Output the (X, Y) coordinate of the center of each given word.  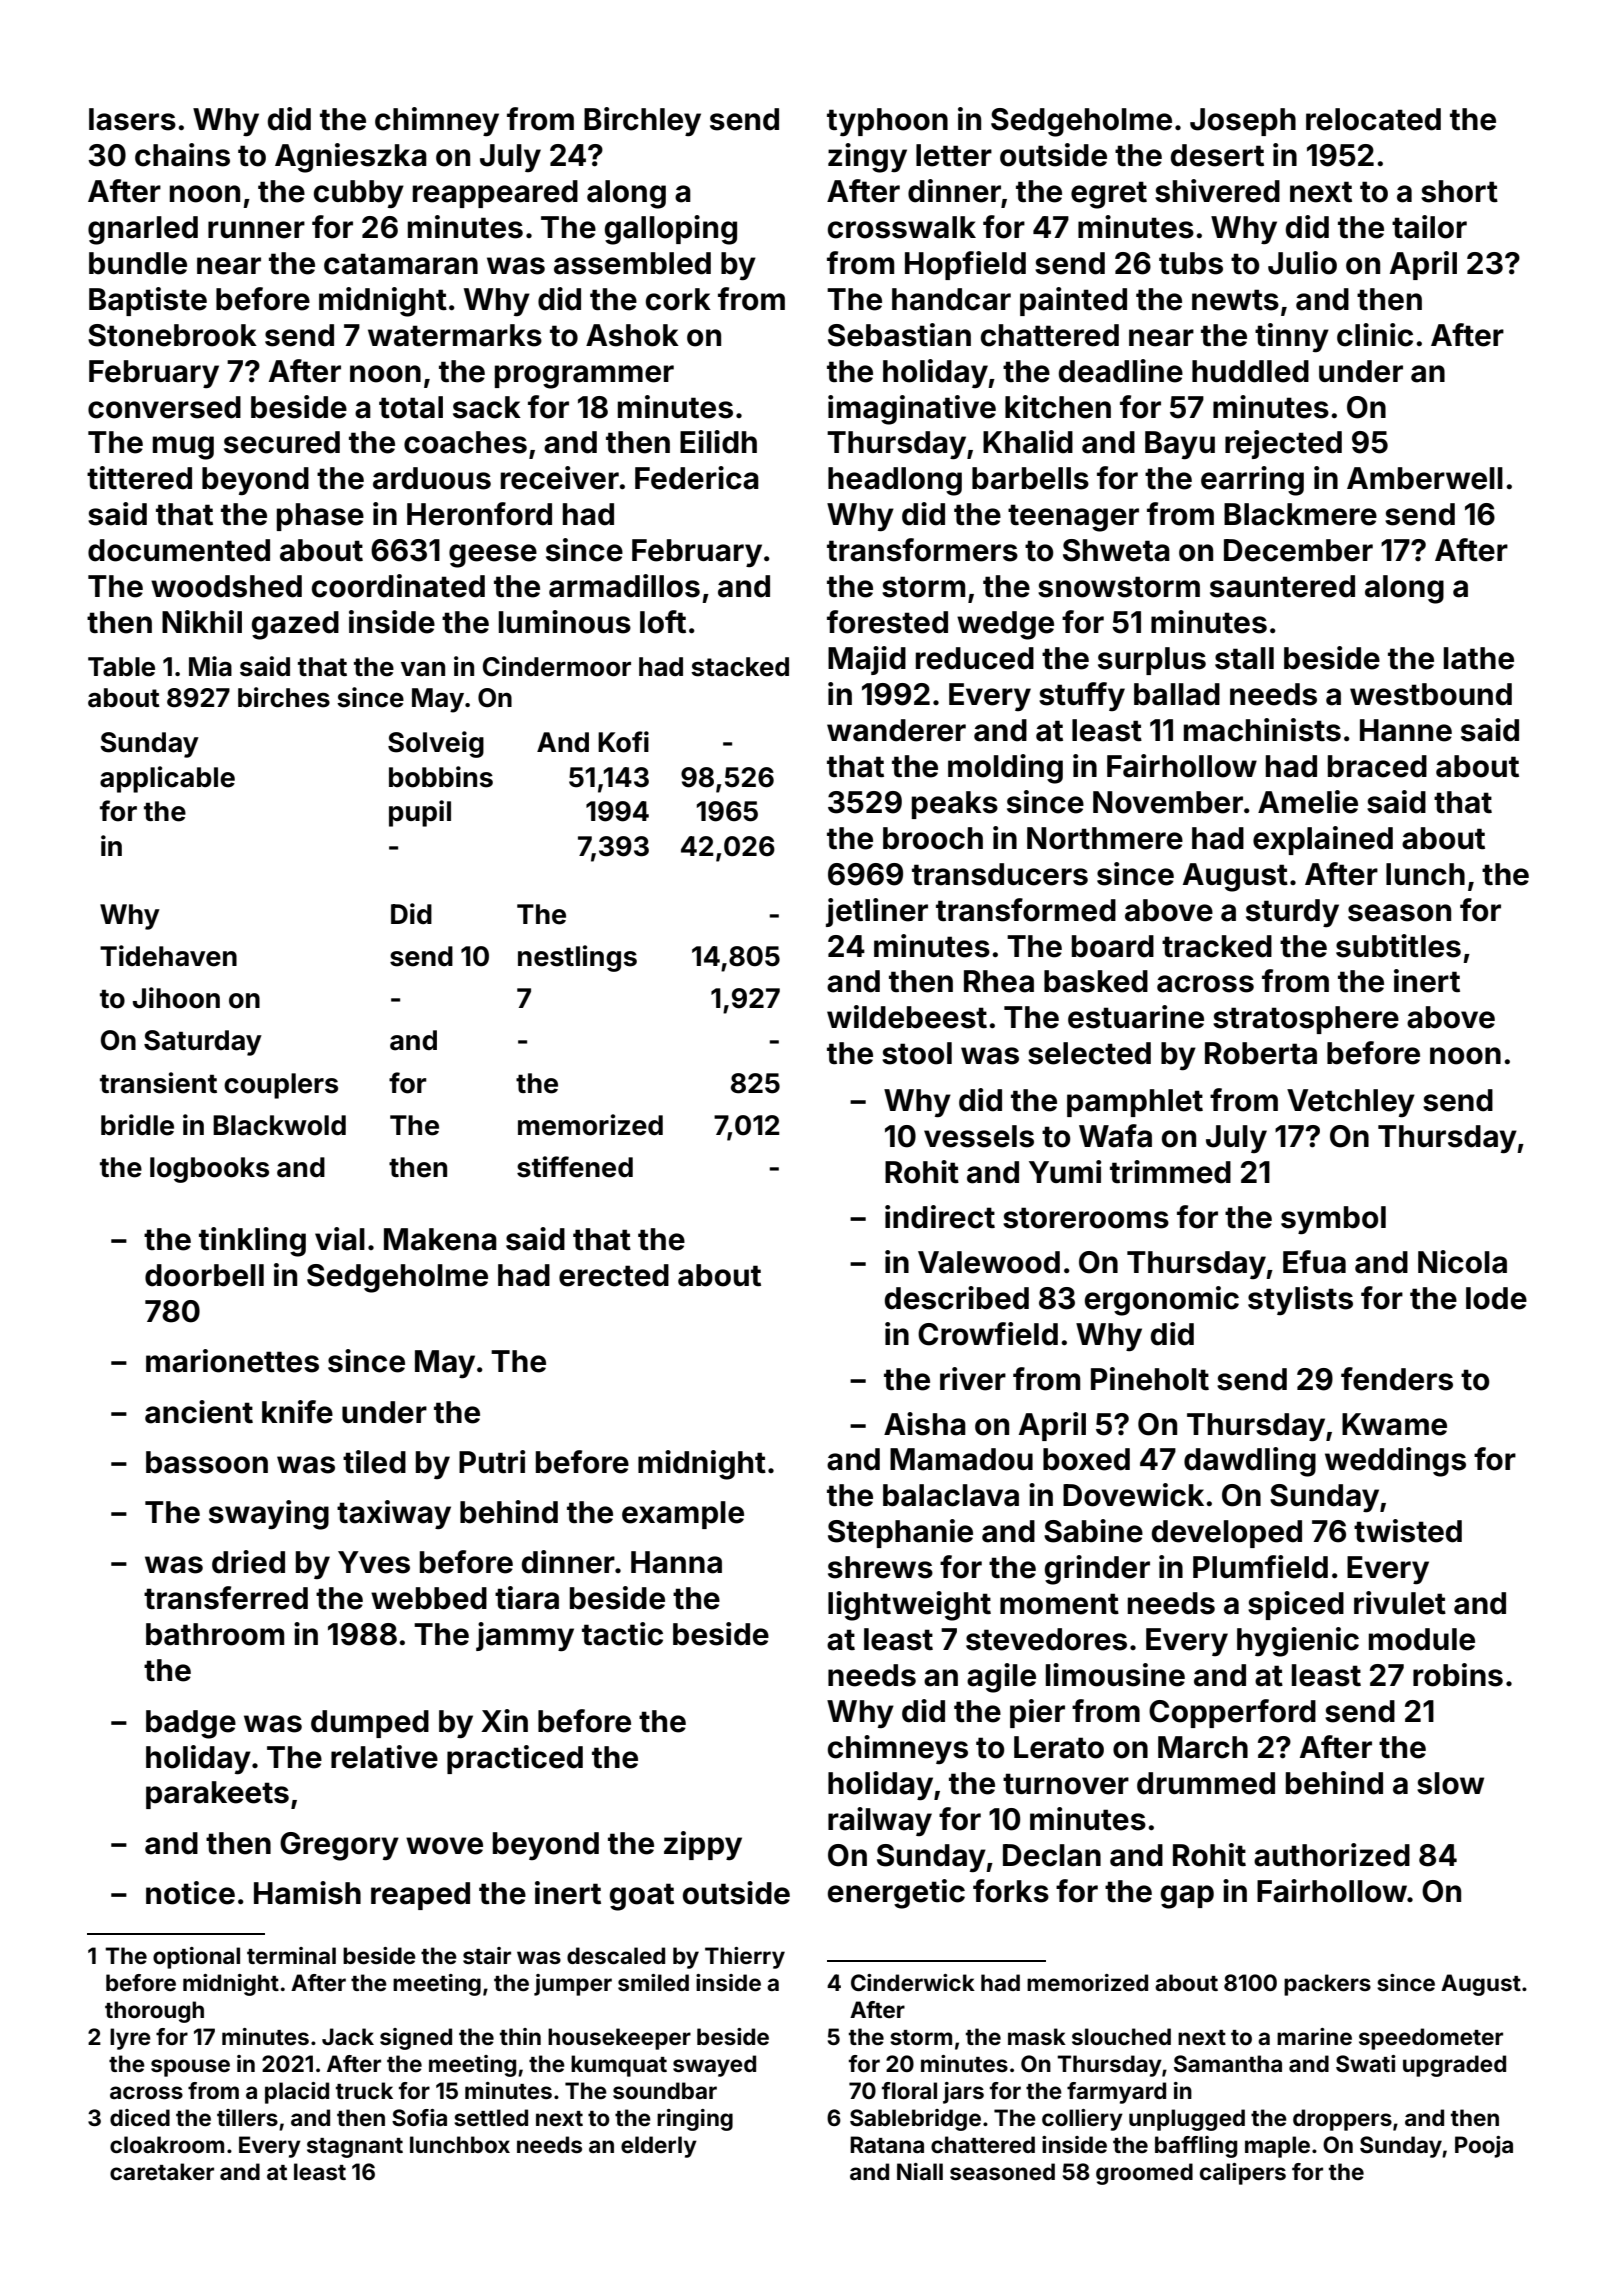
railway (880, 1821)
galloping (671, 230)
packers (1327, 1985)
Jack (348, 2036)
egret (1109, 195)
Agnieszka (351, 158)
